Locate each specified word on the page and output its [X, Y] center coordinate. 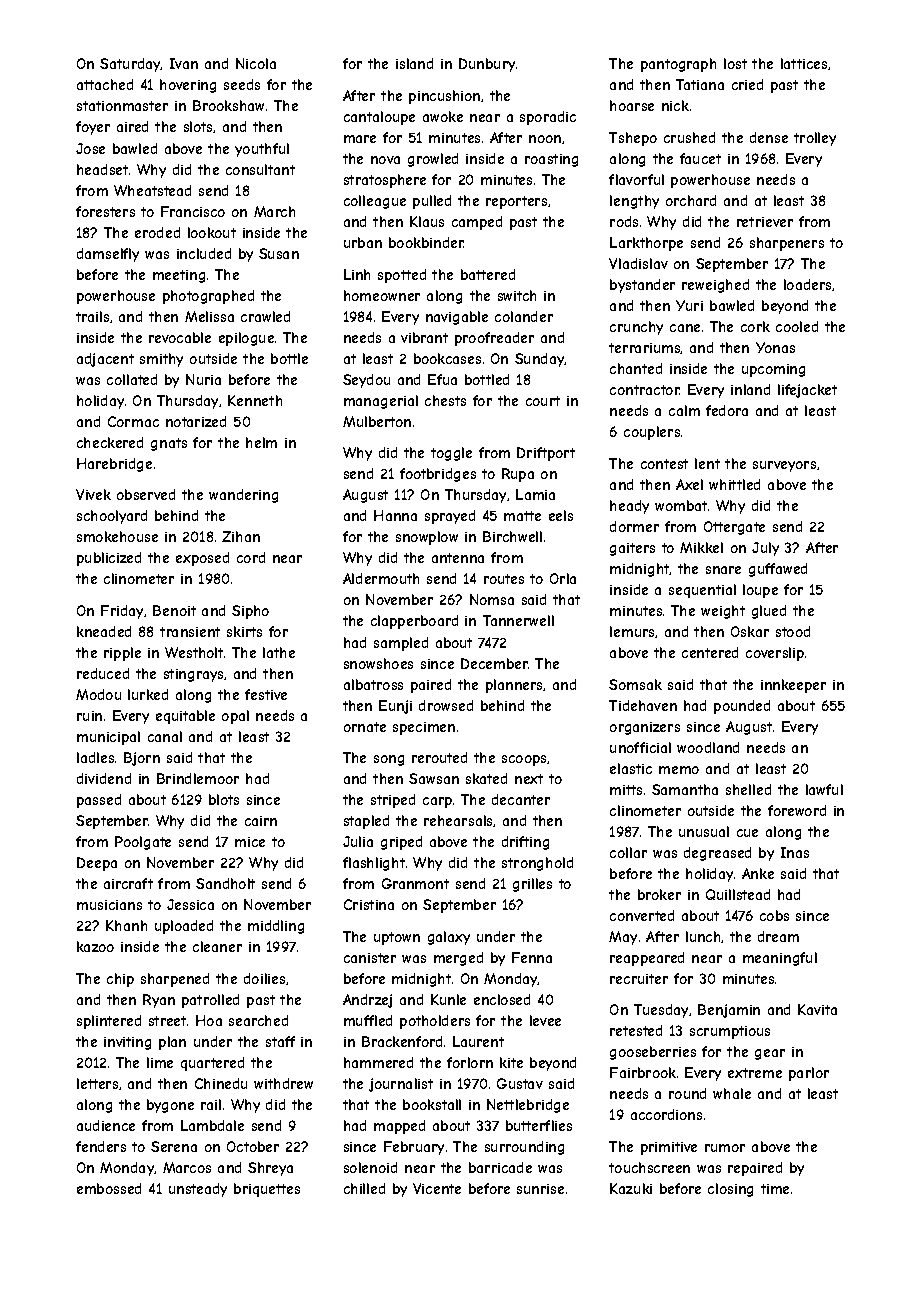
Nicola [256, 63]
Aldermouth [381, 578]
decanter [521, 799]
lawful [824, 789]
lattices [804, 63]
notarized [196, 421]
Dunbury [487, 65]
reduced [103, 673]
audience [106, 1125]
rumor [725, 1148]
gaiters [632, 549]
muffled [368, 1020]
